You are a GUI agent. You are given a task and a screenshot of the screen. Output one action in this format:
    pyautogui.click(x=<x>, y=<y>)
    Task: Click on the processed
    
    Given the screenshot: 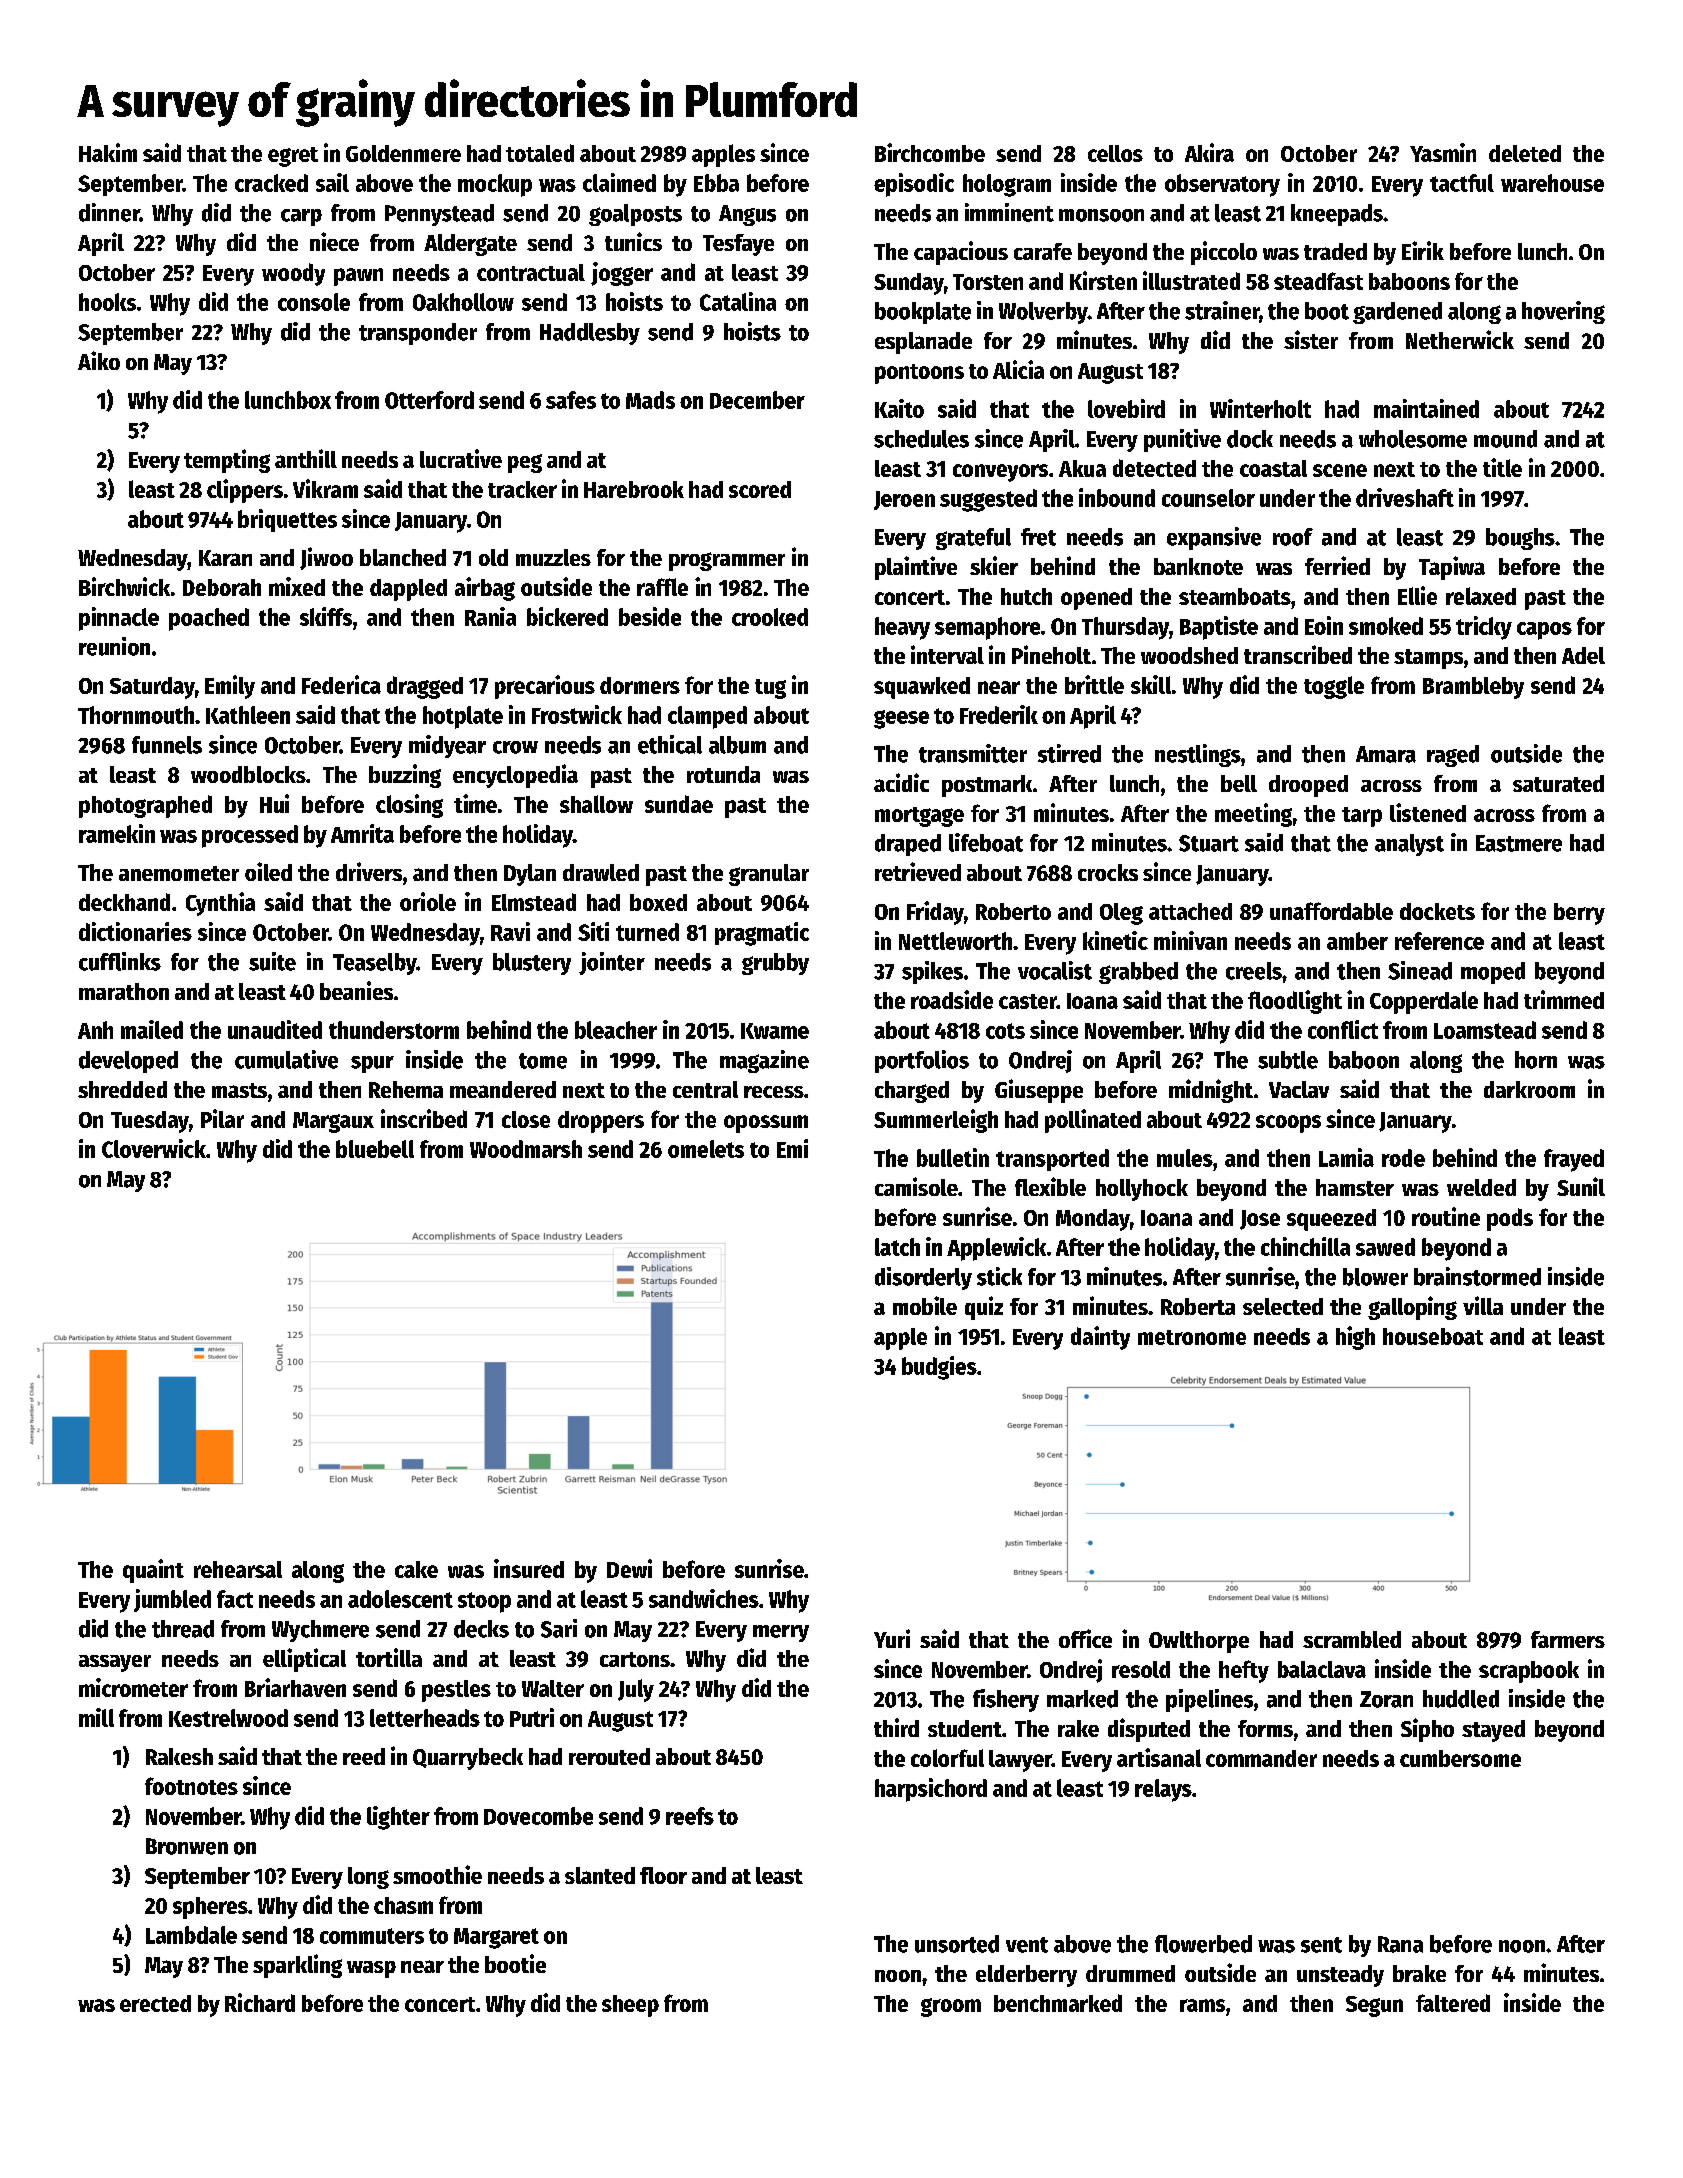 What is the action you would take?
    pyautogui.click(x=250, y=836)
